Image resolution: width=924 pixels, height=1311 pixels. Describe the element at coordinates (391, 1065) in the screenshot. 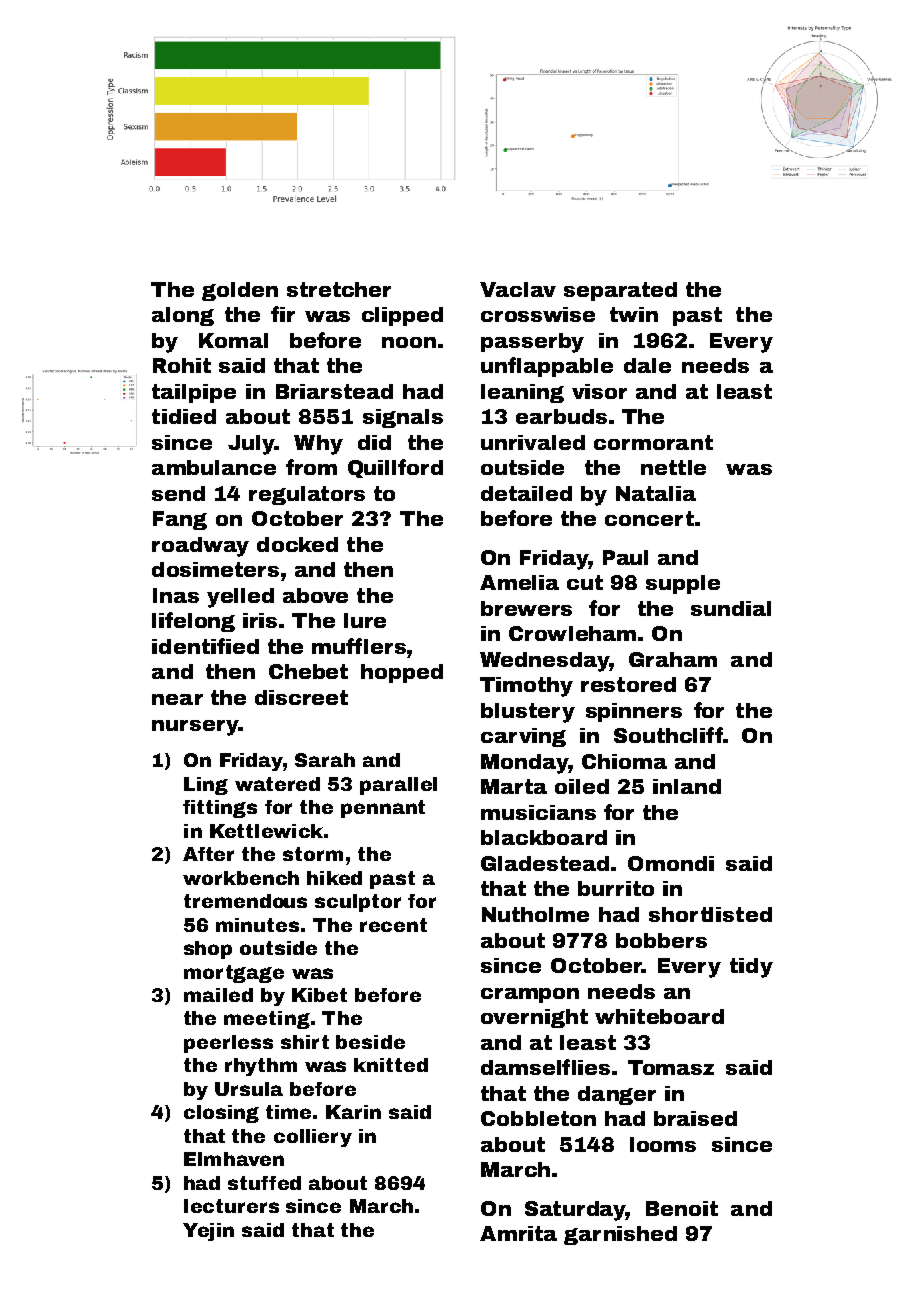

I see `knitted` at that location.
